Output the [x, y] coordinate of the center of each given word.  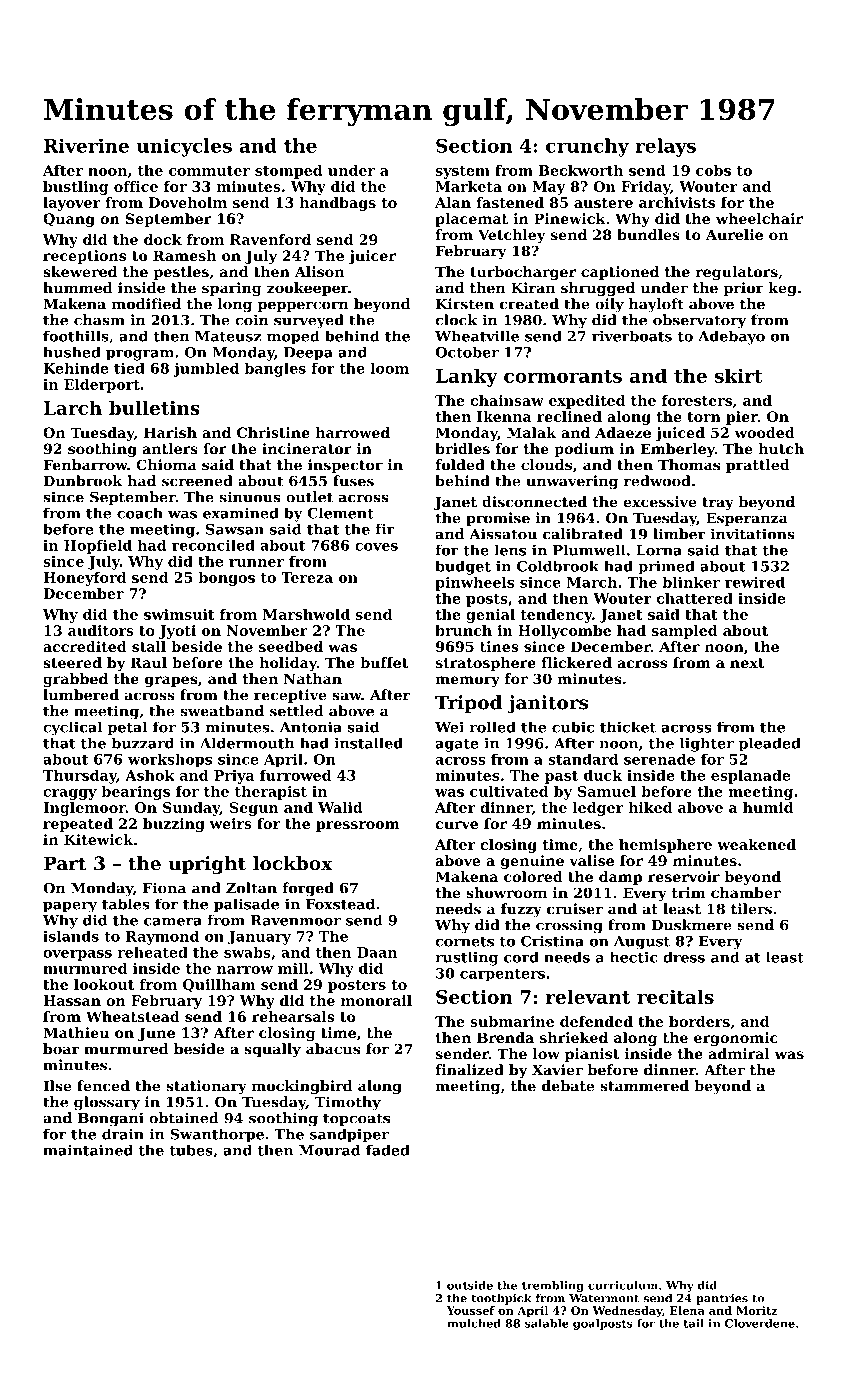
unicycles [184, 147]
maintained [88, 1150]
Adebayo [731, 337]
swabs [247, 952]
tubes [191, 1150]
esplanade [751, 777]
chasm [99, 320]
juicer [372, 257]
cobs [713, 170]
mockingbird [302, 1087]
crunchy [587, 147]
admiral [739, 1053]
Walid [340, 807]
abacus [333, 1049]
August [642, 943]
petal [127, 728]
